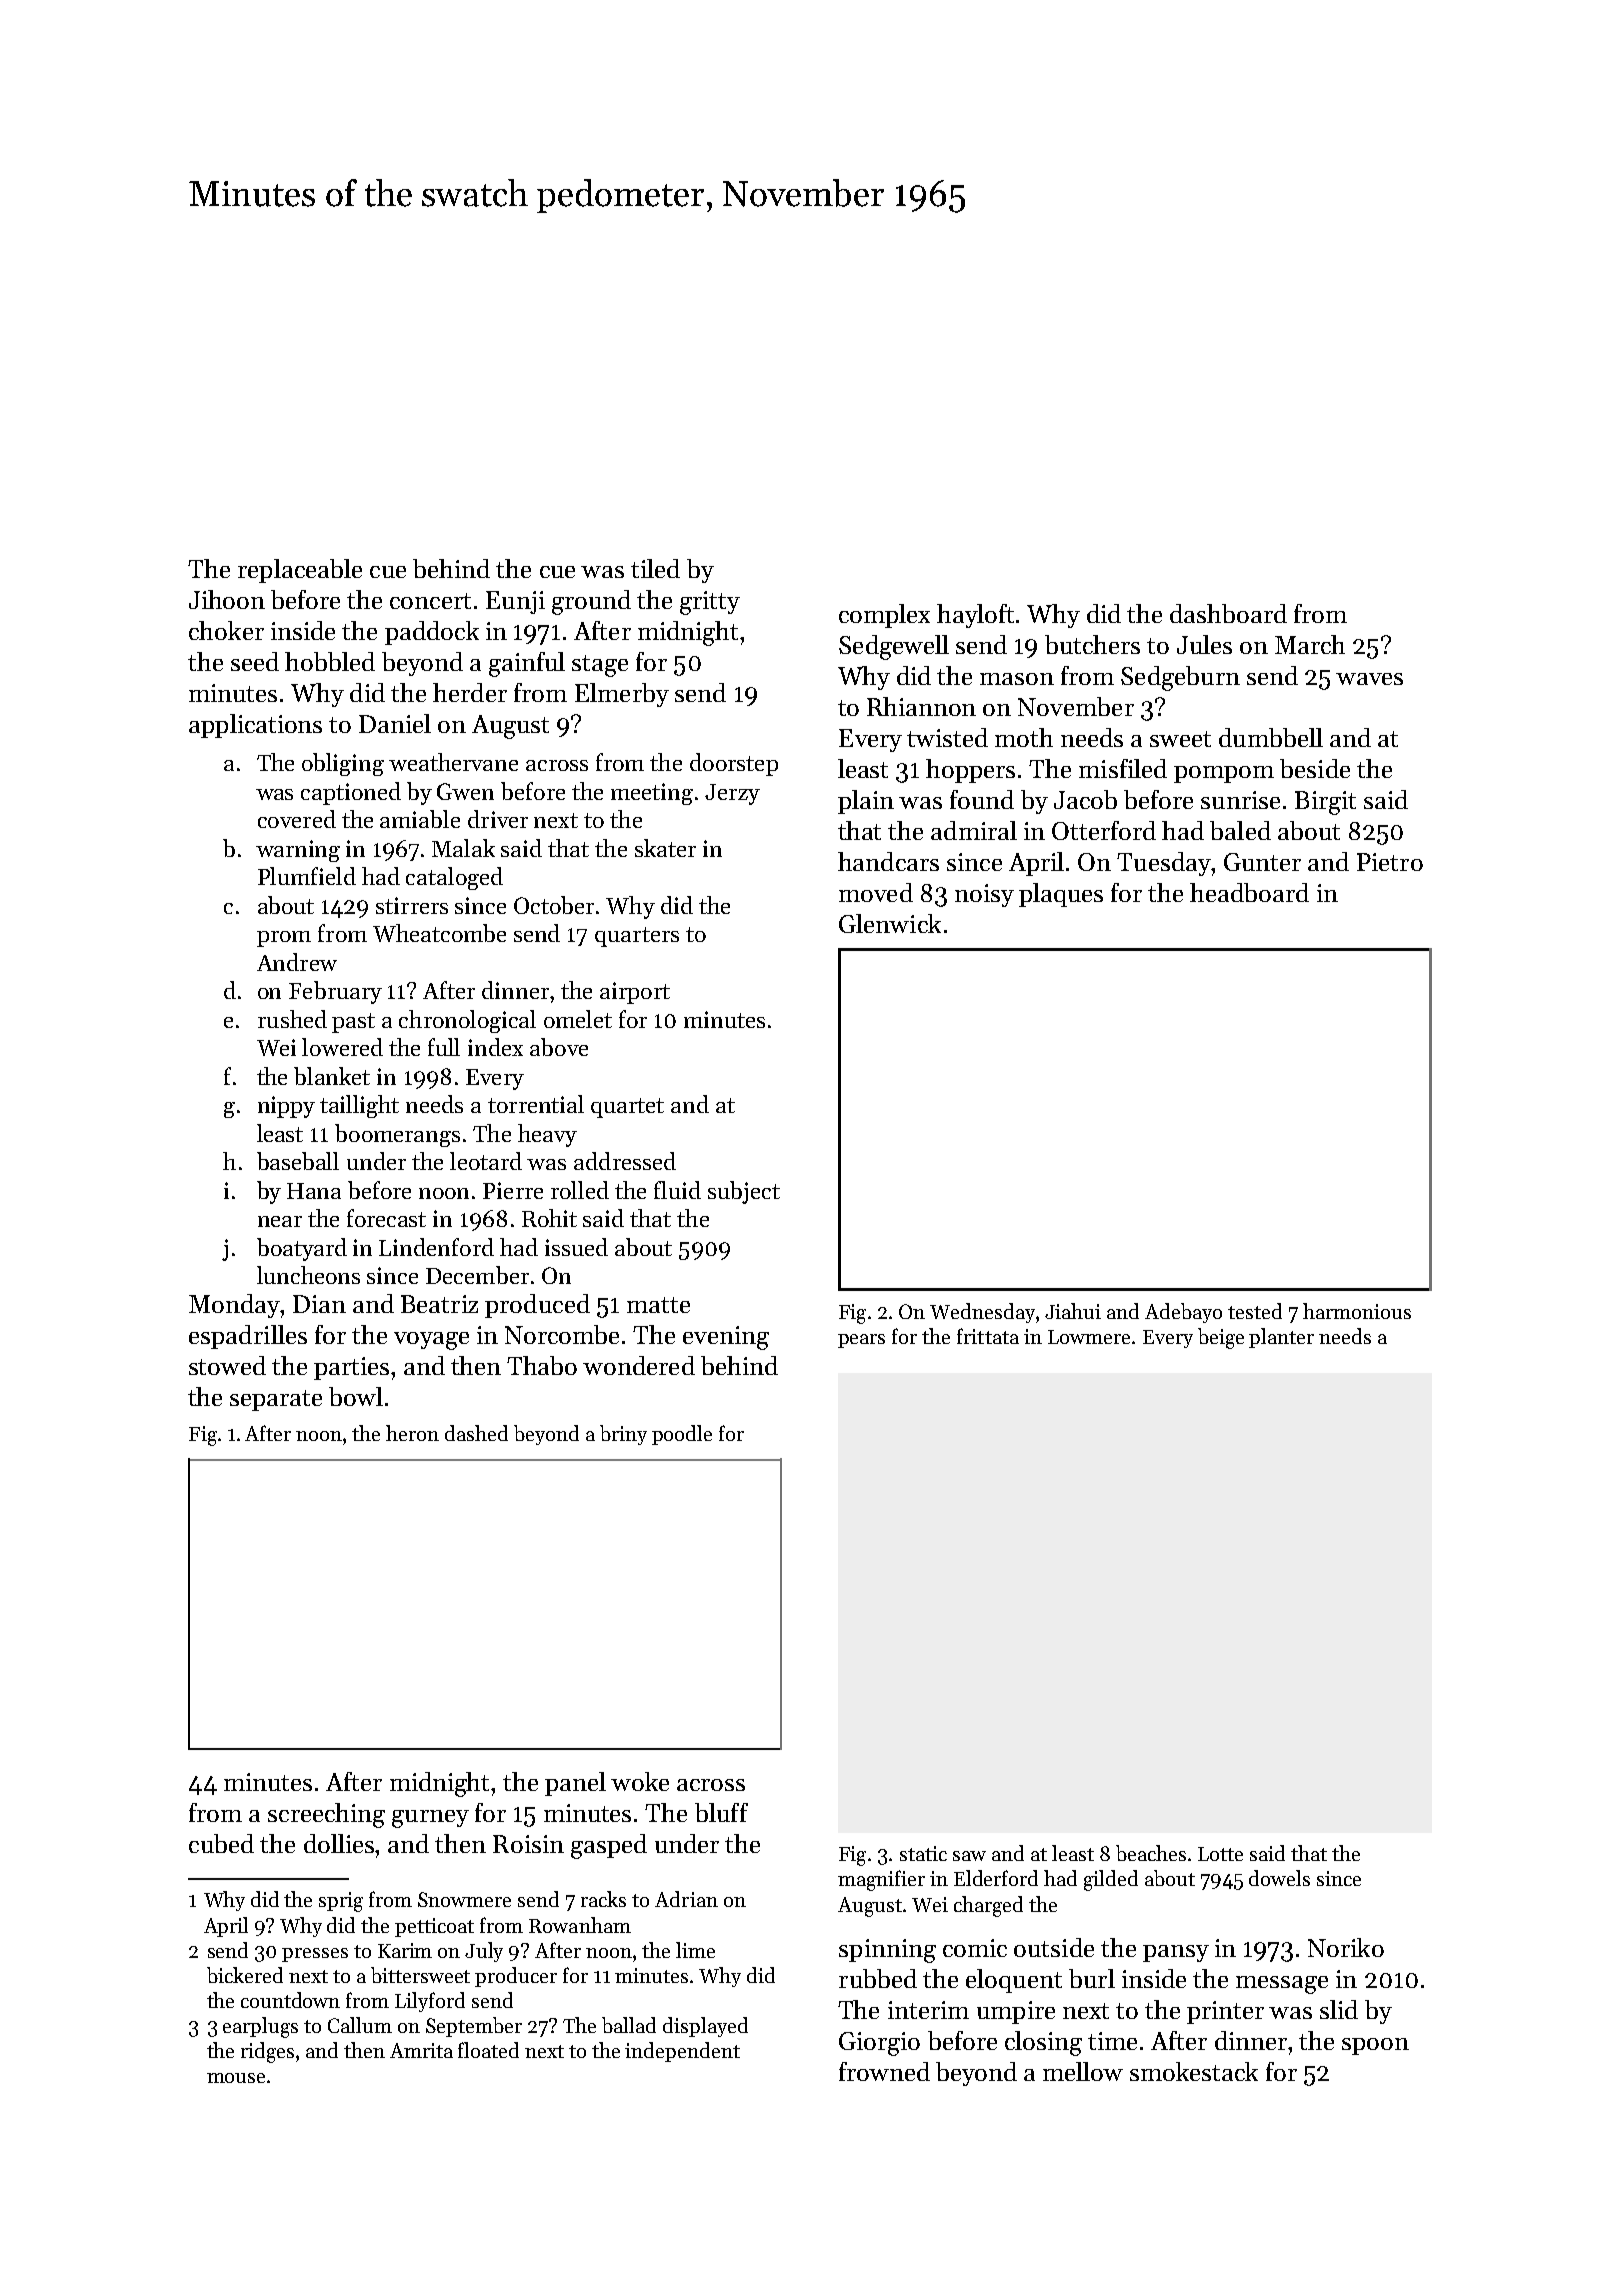 Image resolution: width=1620 pixels, height=2292 pixels. I want to click on replaceable, so click(300, 571).
